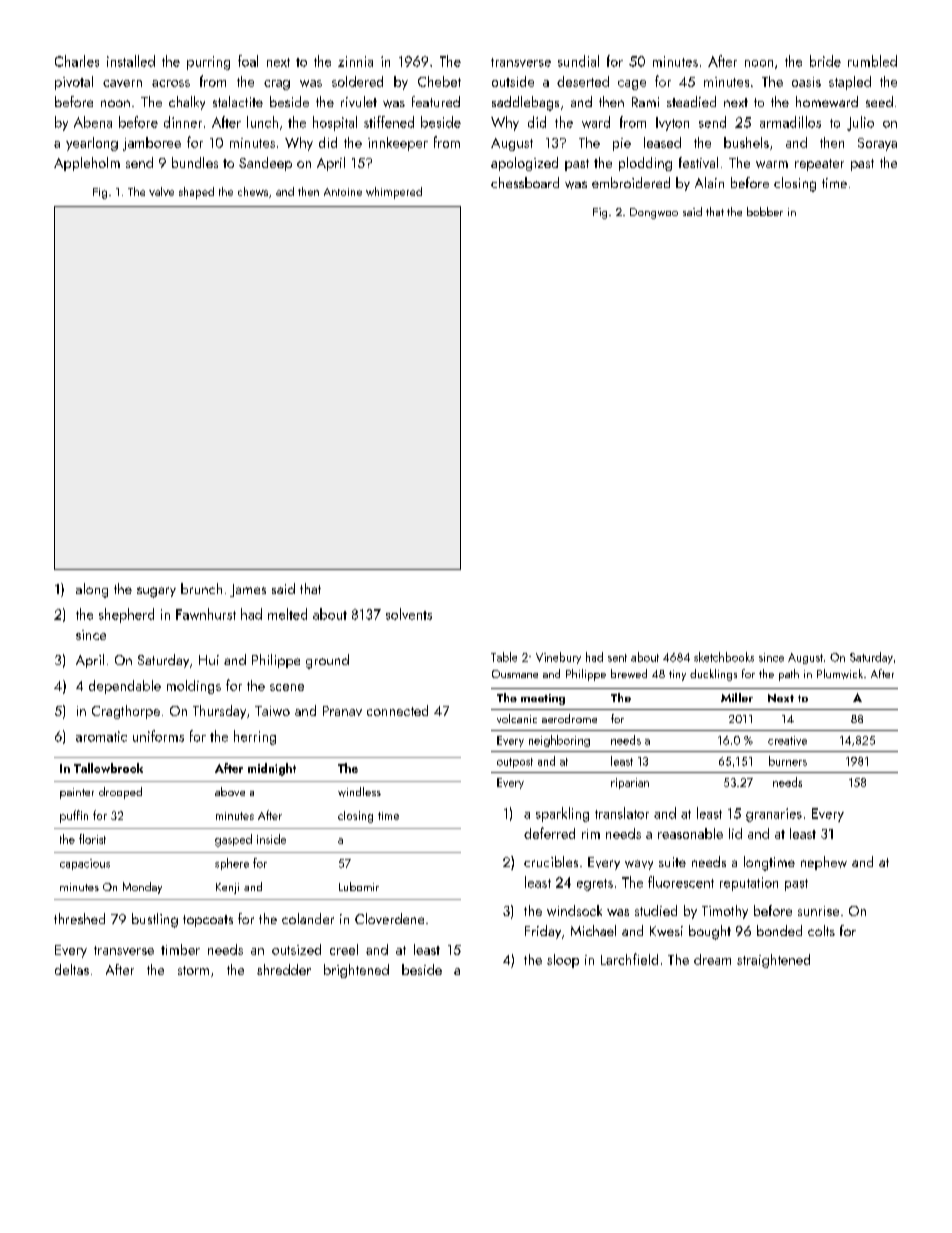  I want to click on straightened, so click(773, 961).
